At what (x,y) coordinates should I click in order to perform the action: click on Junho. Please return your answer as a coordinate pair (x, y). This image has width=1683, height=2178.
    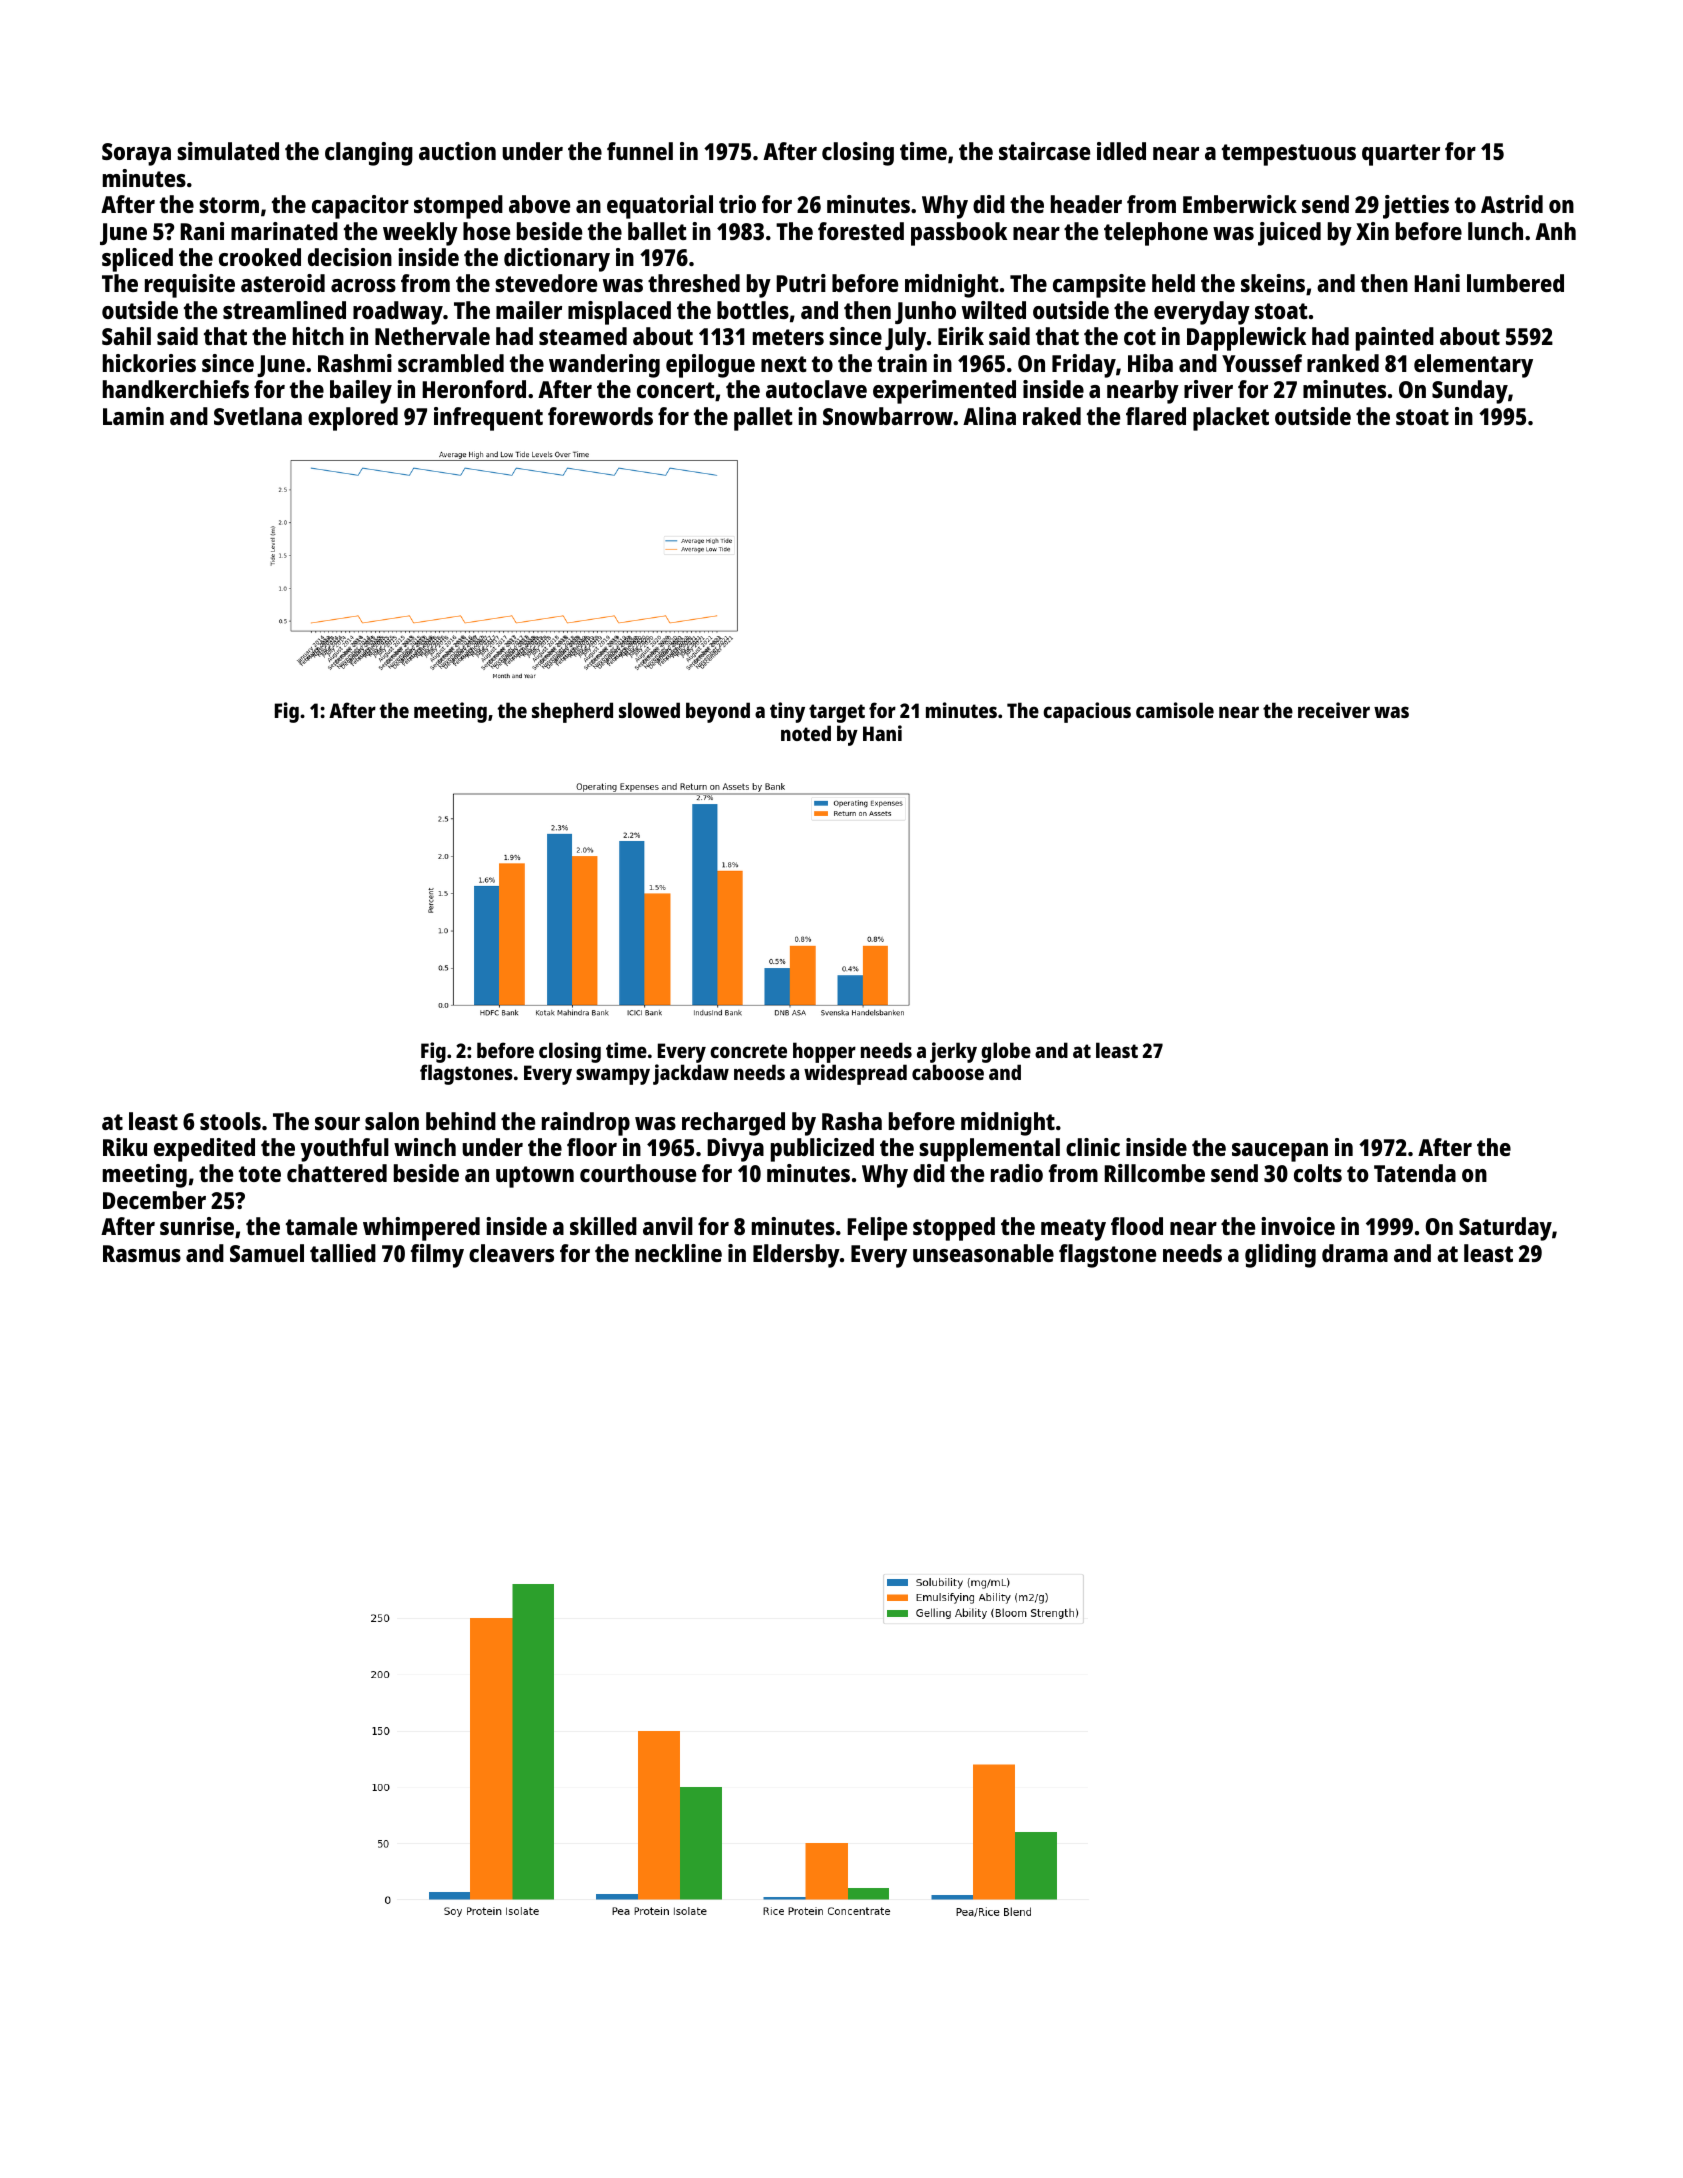
    Looking at the image, I should click on (925, 312).
